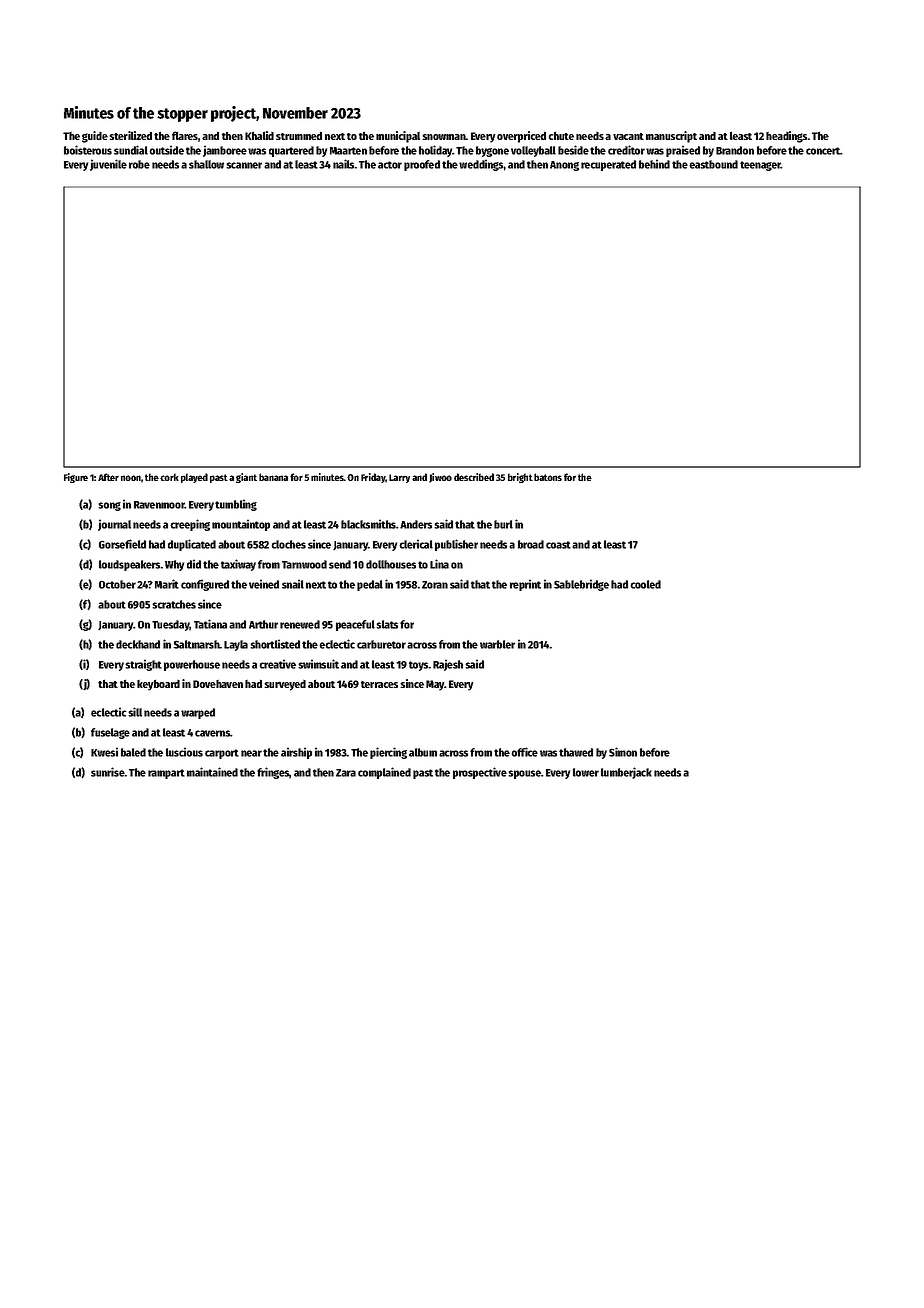 The width and height of the page is (924, 1308). What do you see at coordinates (497, 644) in the page?
I see `warbler` at bounding box center [497, 644].
